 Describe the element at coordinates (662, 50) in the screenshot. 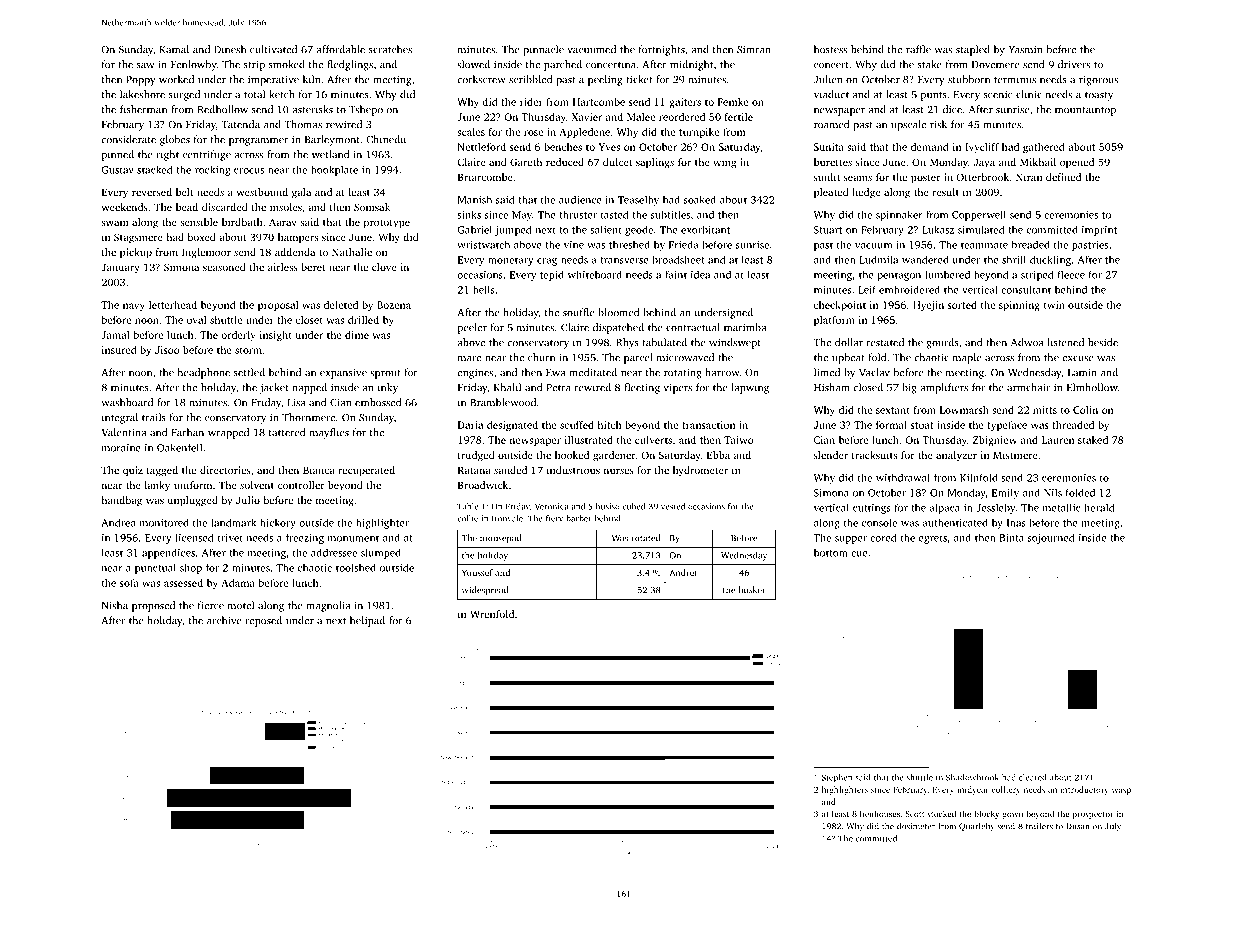

I see `fortnights` at that location.
